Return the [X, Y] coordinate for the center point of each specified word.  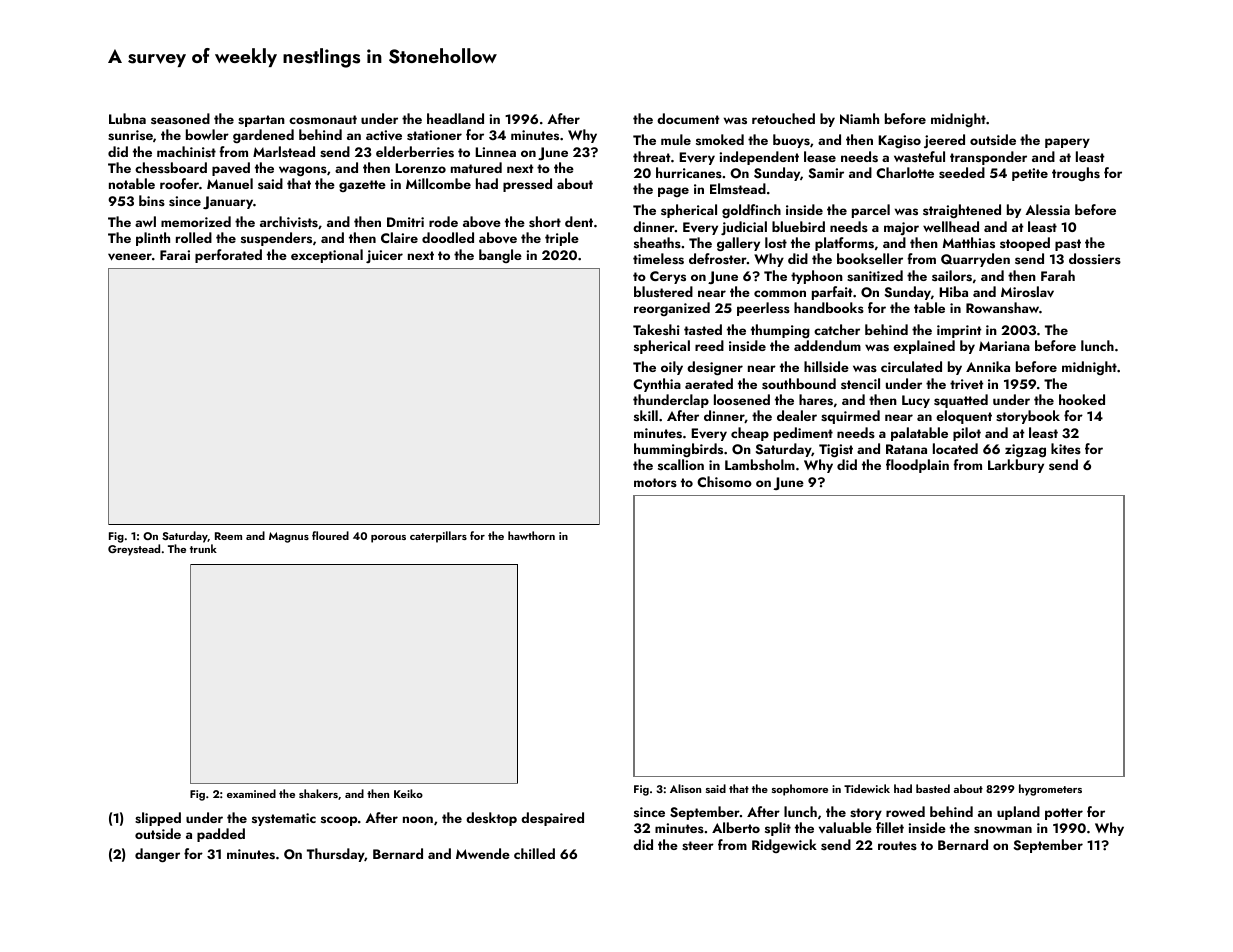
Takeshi [656, 329]
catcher [837, 329]
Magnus [289, 537]
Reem [228, 536]
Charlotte [905, 172]
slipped [158, 819]
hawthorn [531, 535]
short [545, 221]
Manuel [230, 183]
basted [933, 788]
